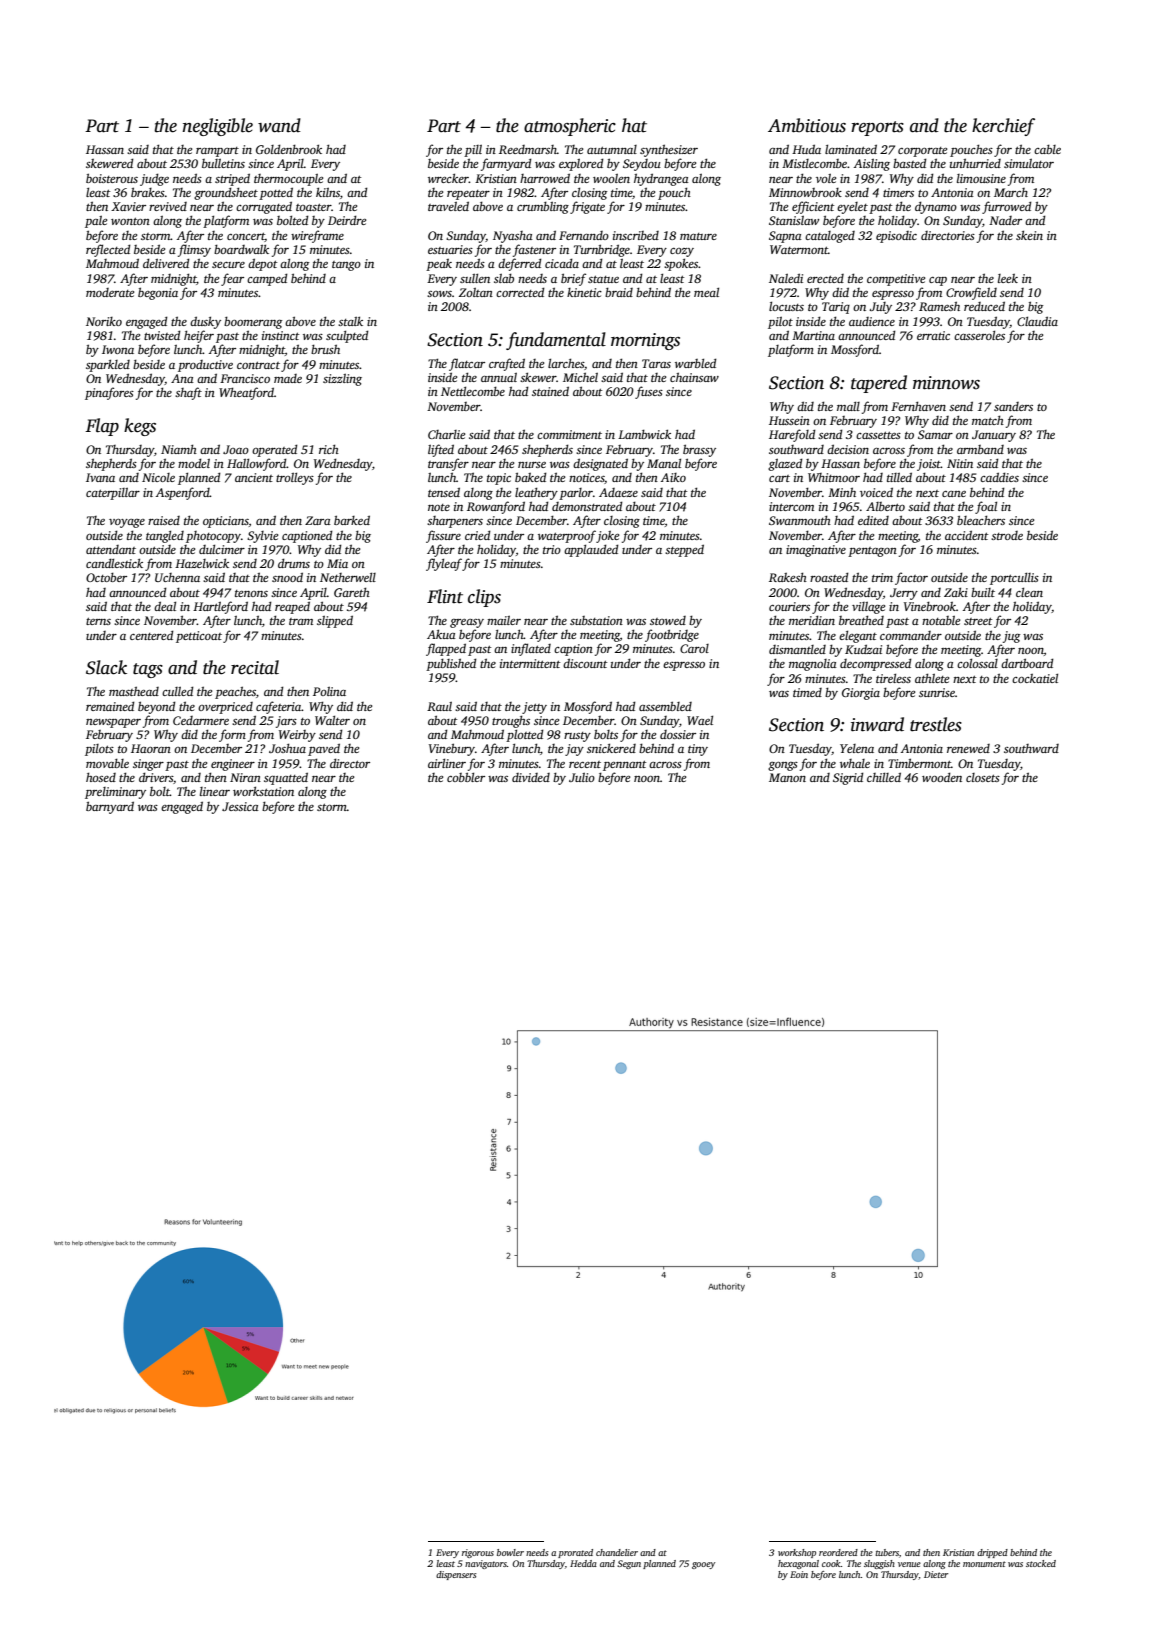  I want to click on Julio, so click(582, 777).
